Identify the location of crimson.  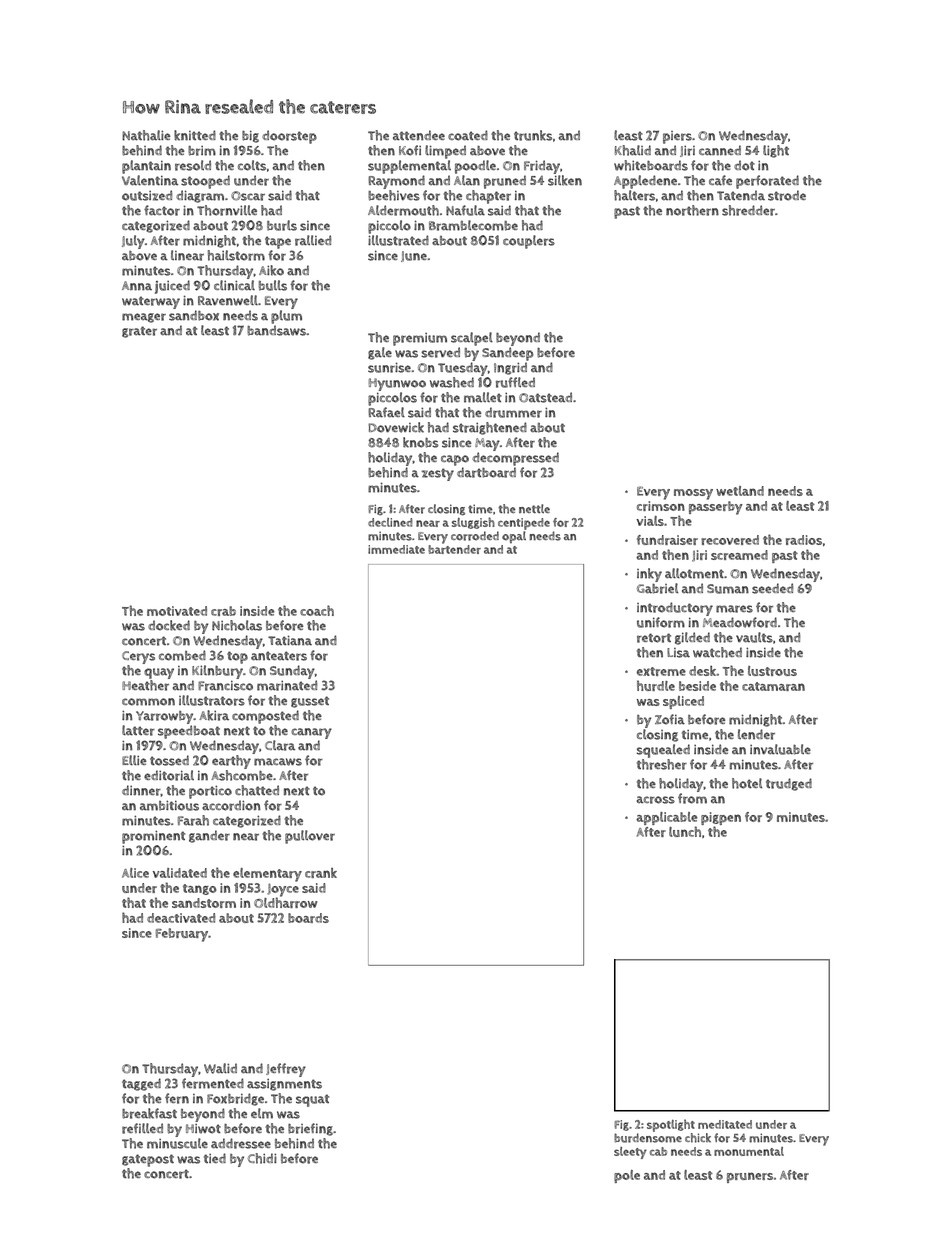
(661, 506).
